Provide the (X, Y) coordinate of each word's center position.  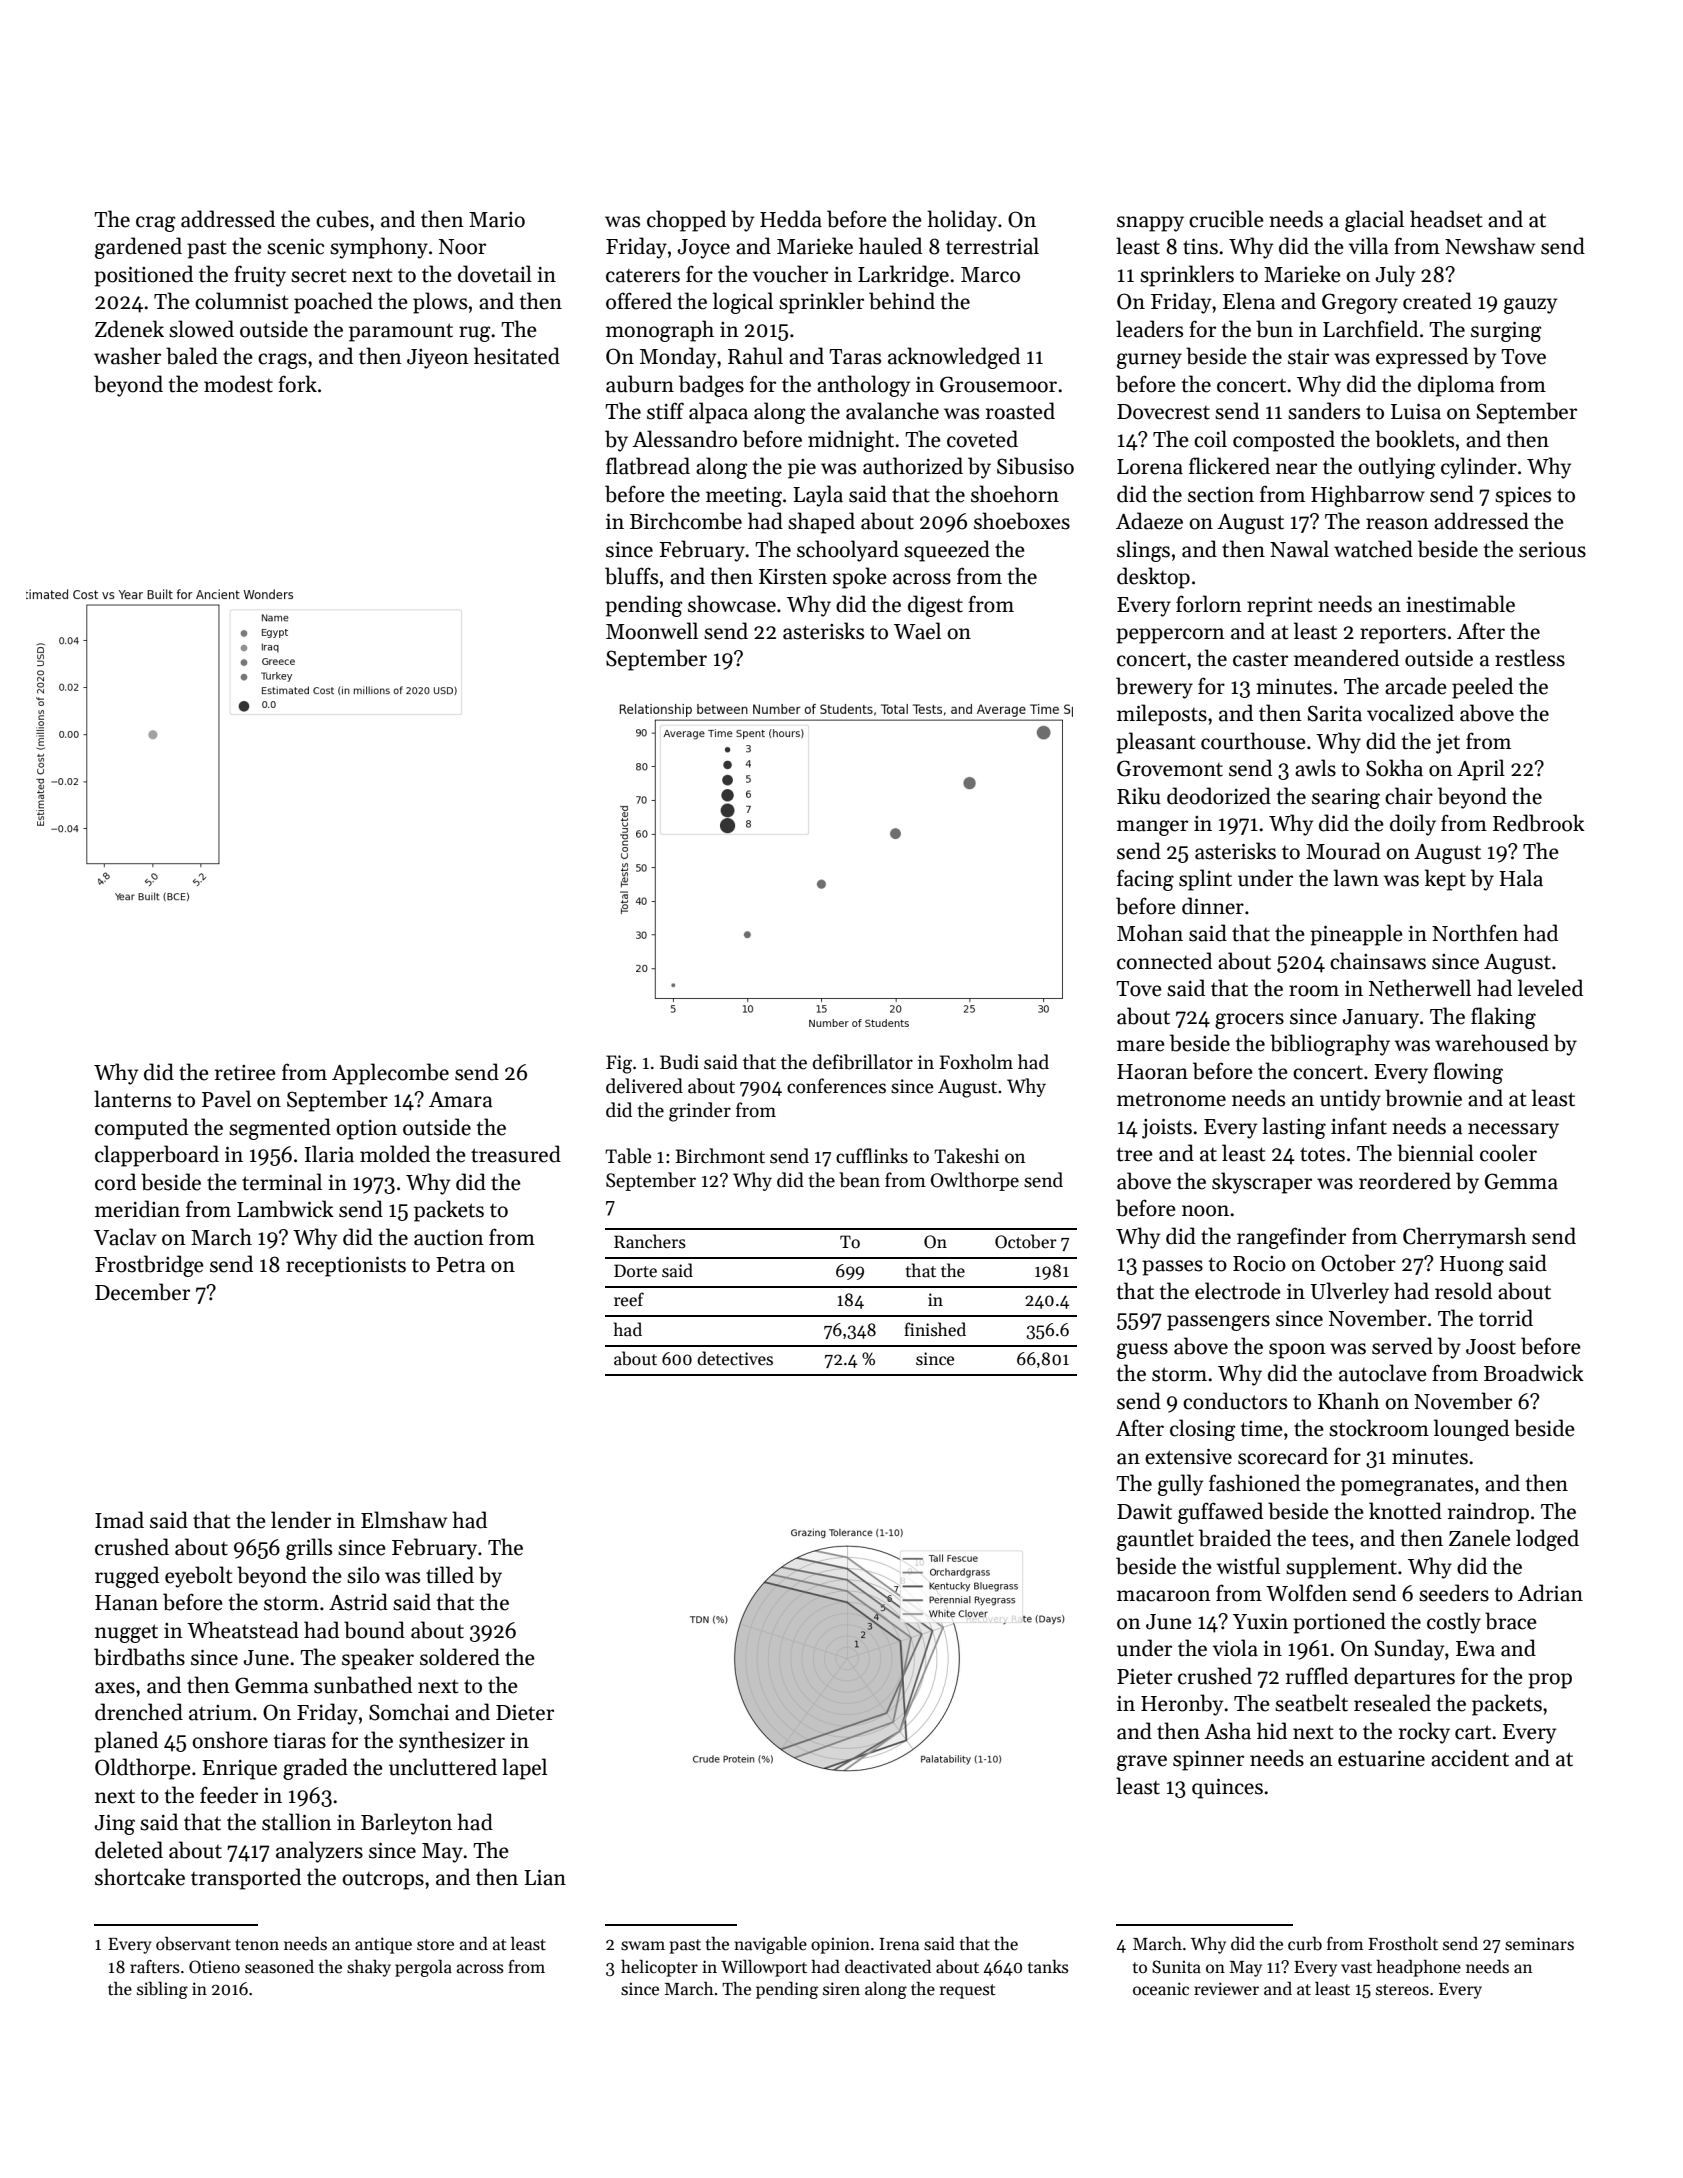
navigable (770, 1945)
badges (711, 386)
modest (238, 384)
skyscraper (1262, 1183)
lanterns (132, 1099)
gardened (138, 248)
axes (115, 1688)
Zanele (1480, 1538)
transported (246, 1879)
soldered (460, 1657)
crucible (1226, 219)
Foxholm (976, 1062)
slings (1143, 551)
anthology (863, 386)
